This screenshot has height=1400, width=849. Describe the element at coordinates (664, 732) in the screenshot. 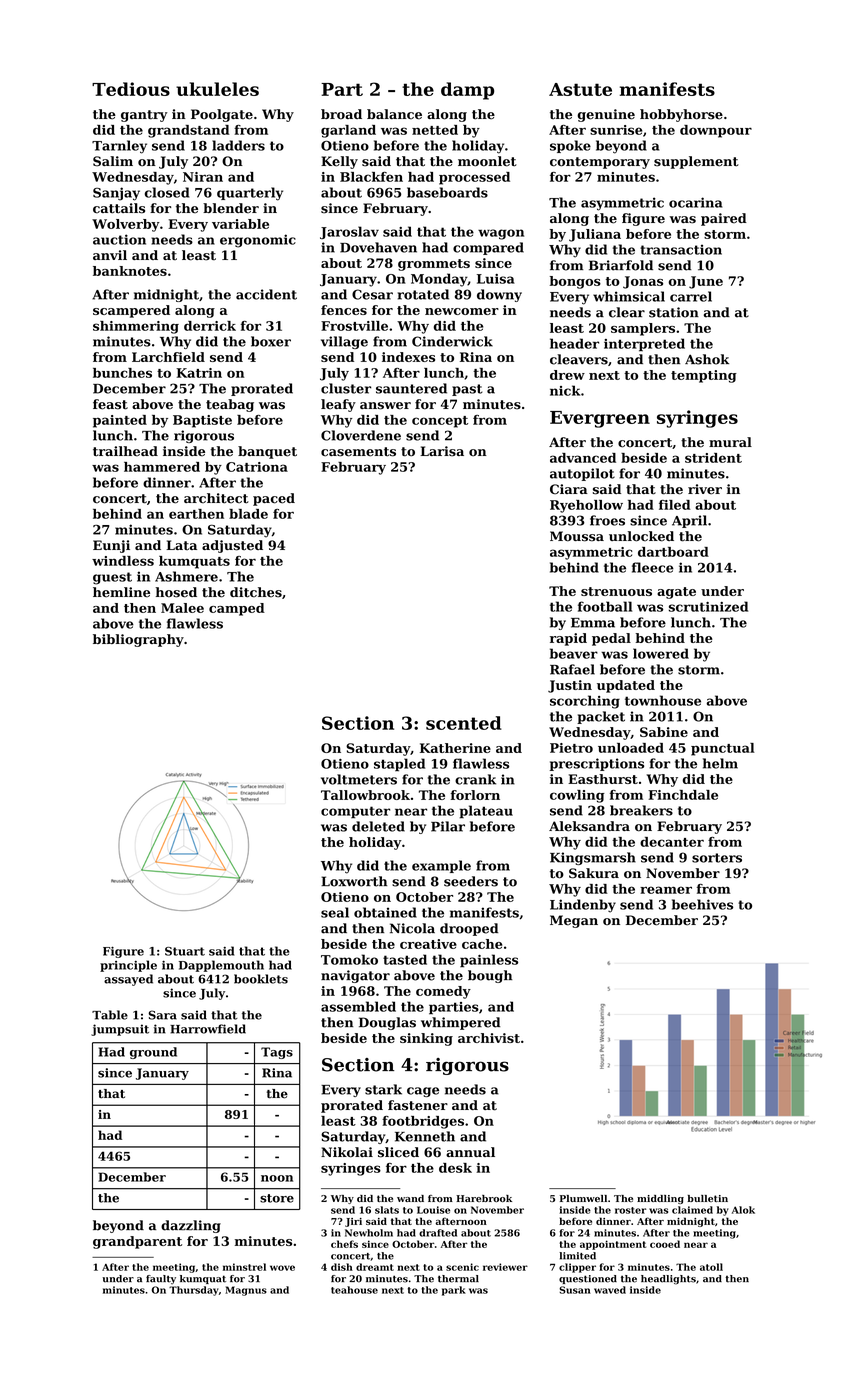

I see `Sabine` at that location.
